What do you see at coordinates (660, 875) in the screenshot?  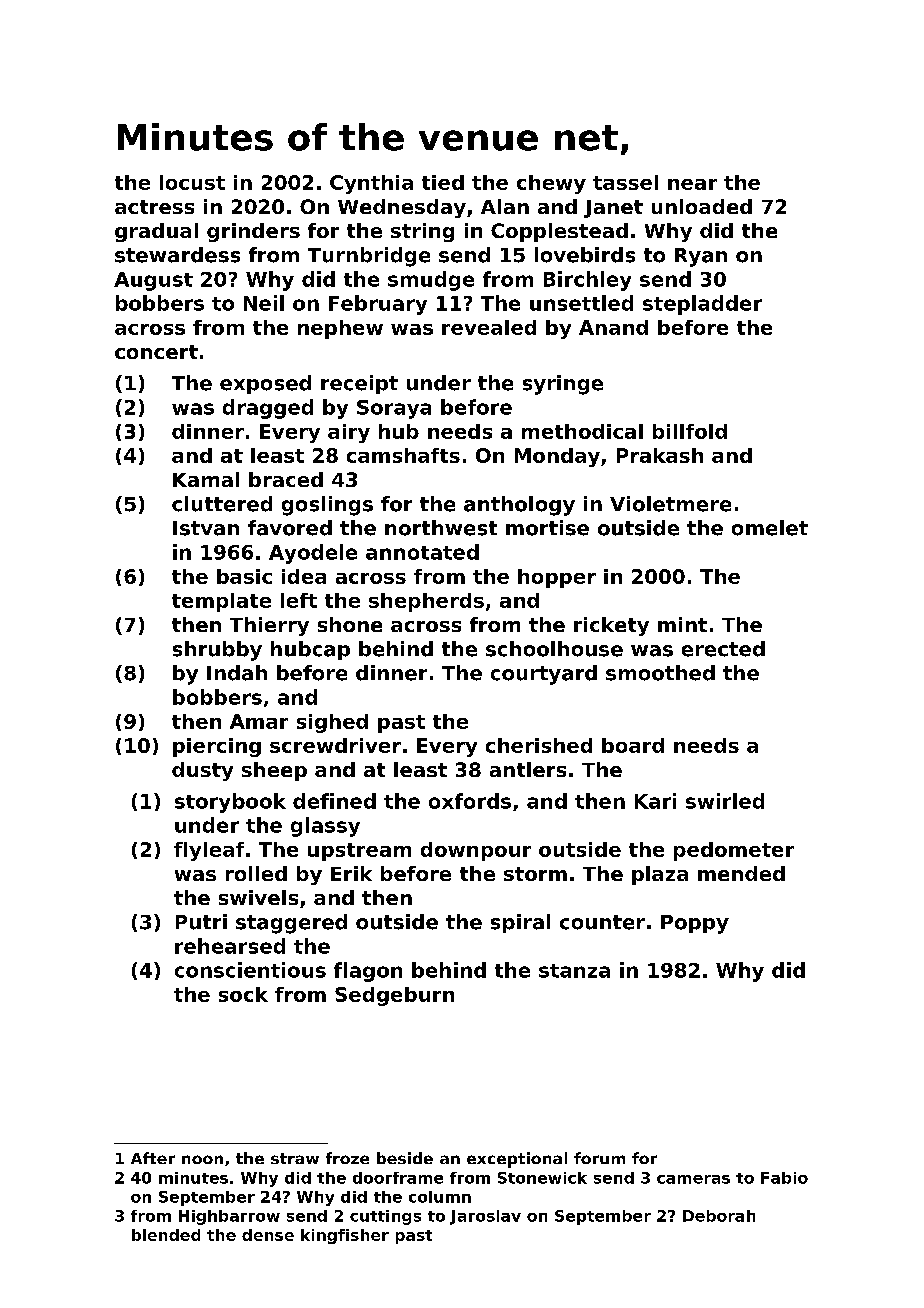 I see `plaza` at bounding box center [660, 875].
